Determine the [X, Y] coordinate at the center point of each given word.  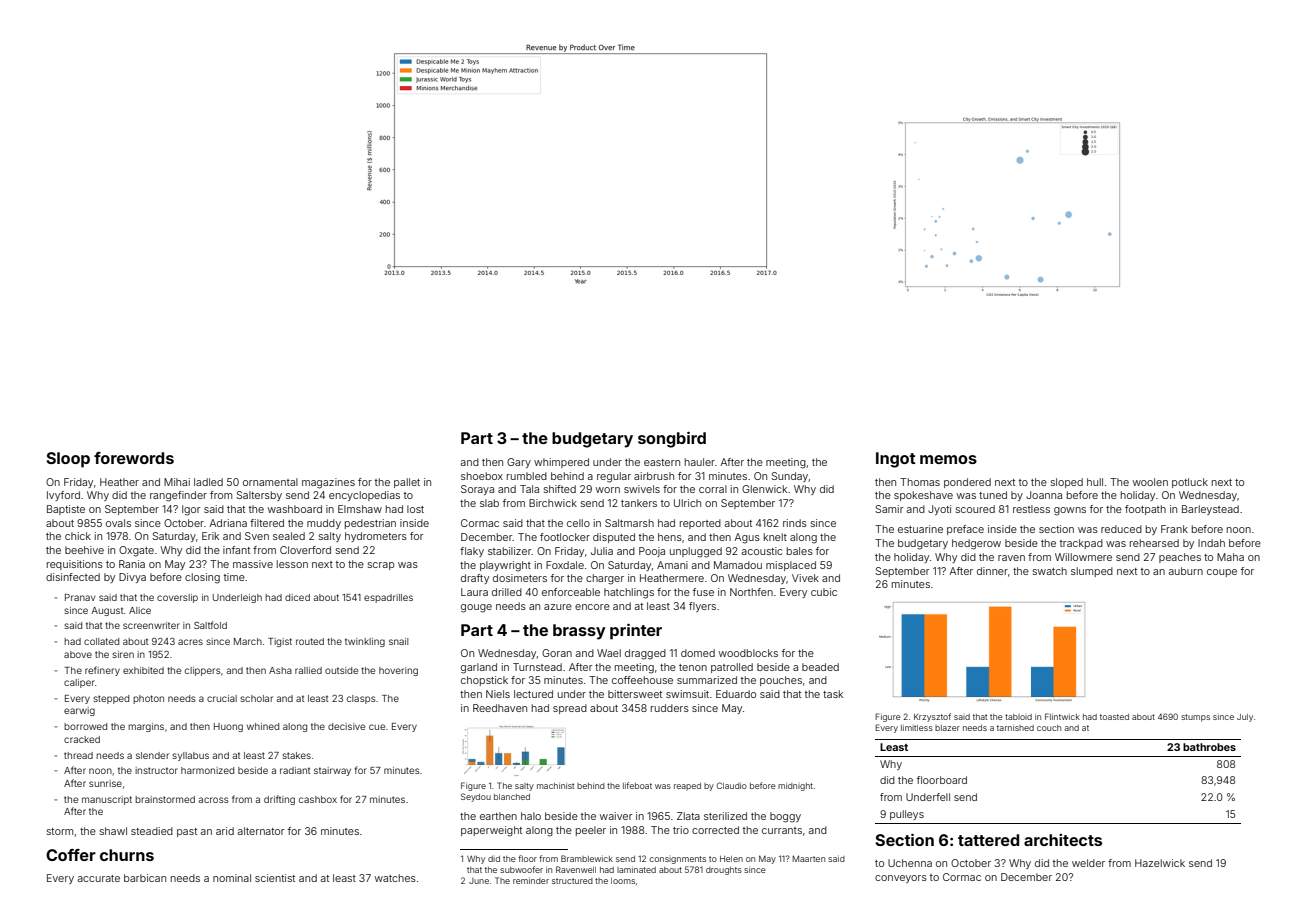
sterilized [725, 816]
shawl [113, 831]
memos [948, 459]
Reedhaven [500, 708]
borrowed [85, 726]
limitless [917, 728]
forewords [134, 458]
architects [1063, 840]
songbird [672, 439]
